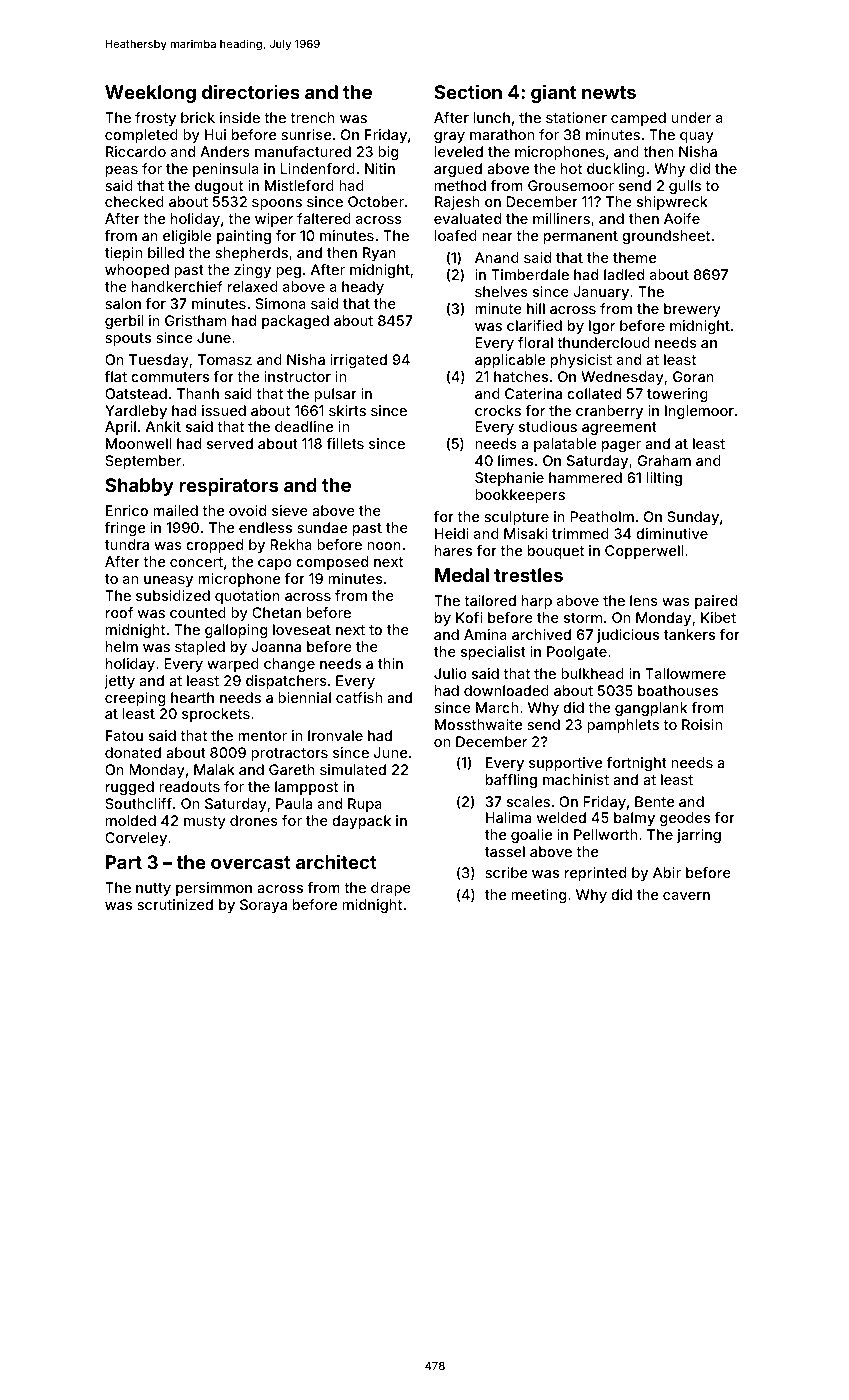 The width and height of the screenshot is (849, 1400). I want to click on Soraya, so click(263, 906).
